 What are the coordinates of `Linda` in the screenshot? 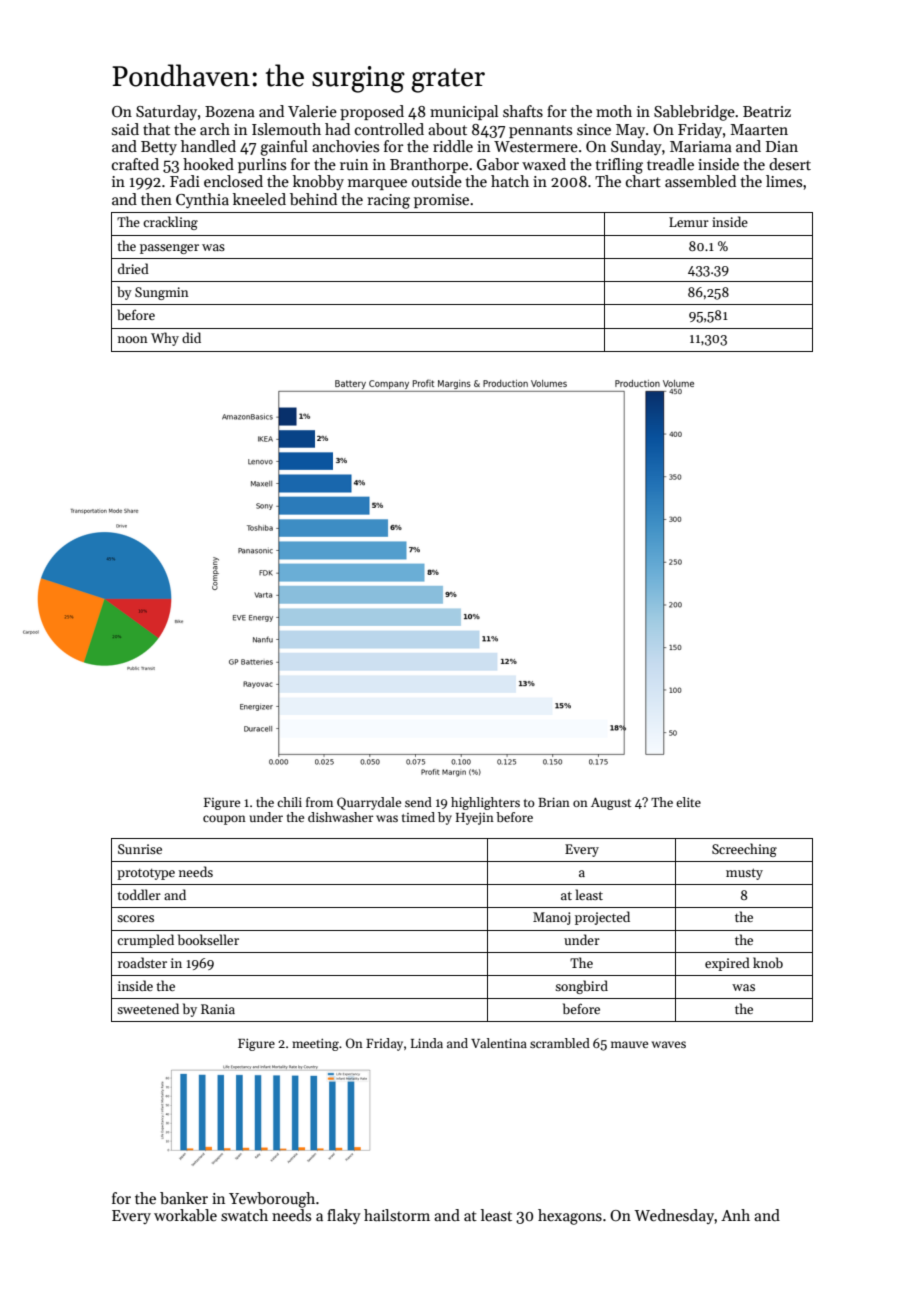 It's located at (427, 1043).
